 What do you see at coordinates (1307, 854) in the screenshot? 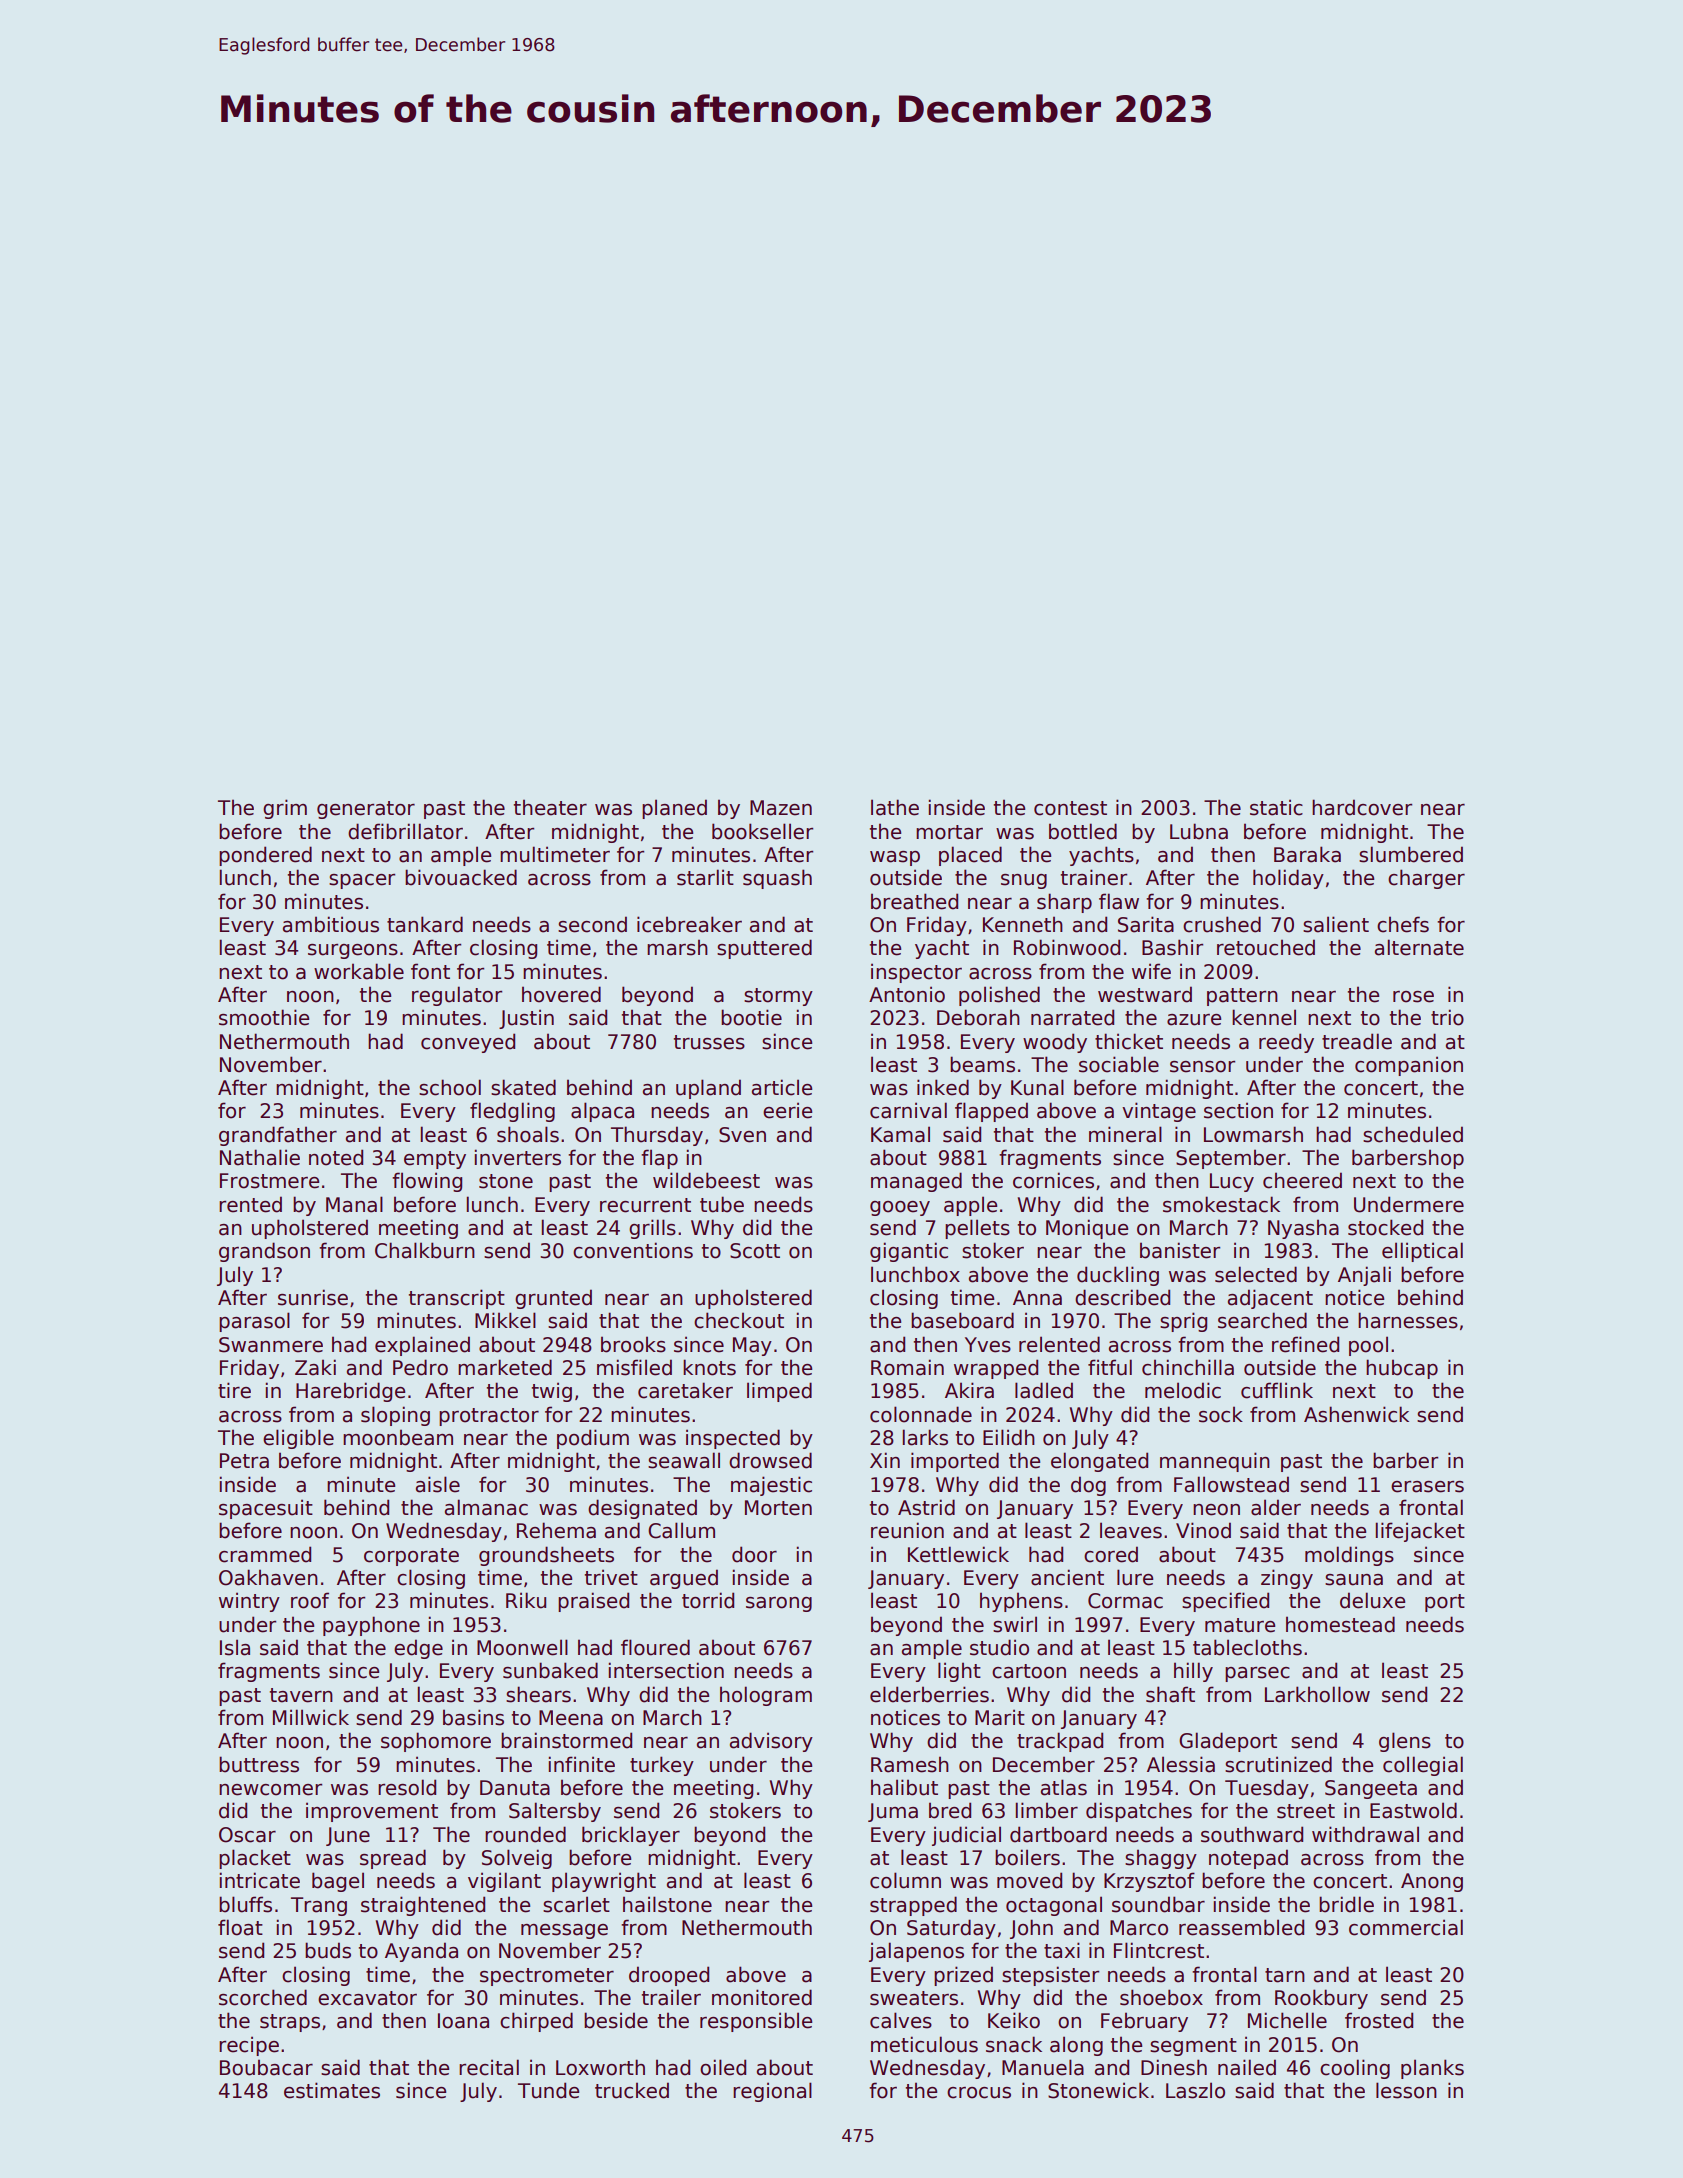
I see `Baraka` at bounding box center [1307, 854].
